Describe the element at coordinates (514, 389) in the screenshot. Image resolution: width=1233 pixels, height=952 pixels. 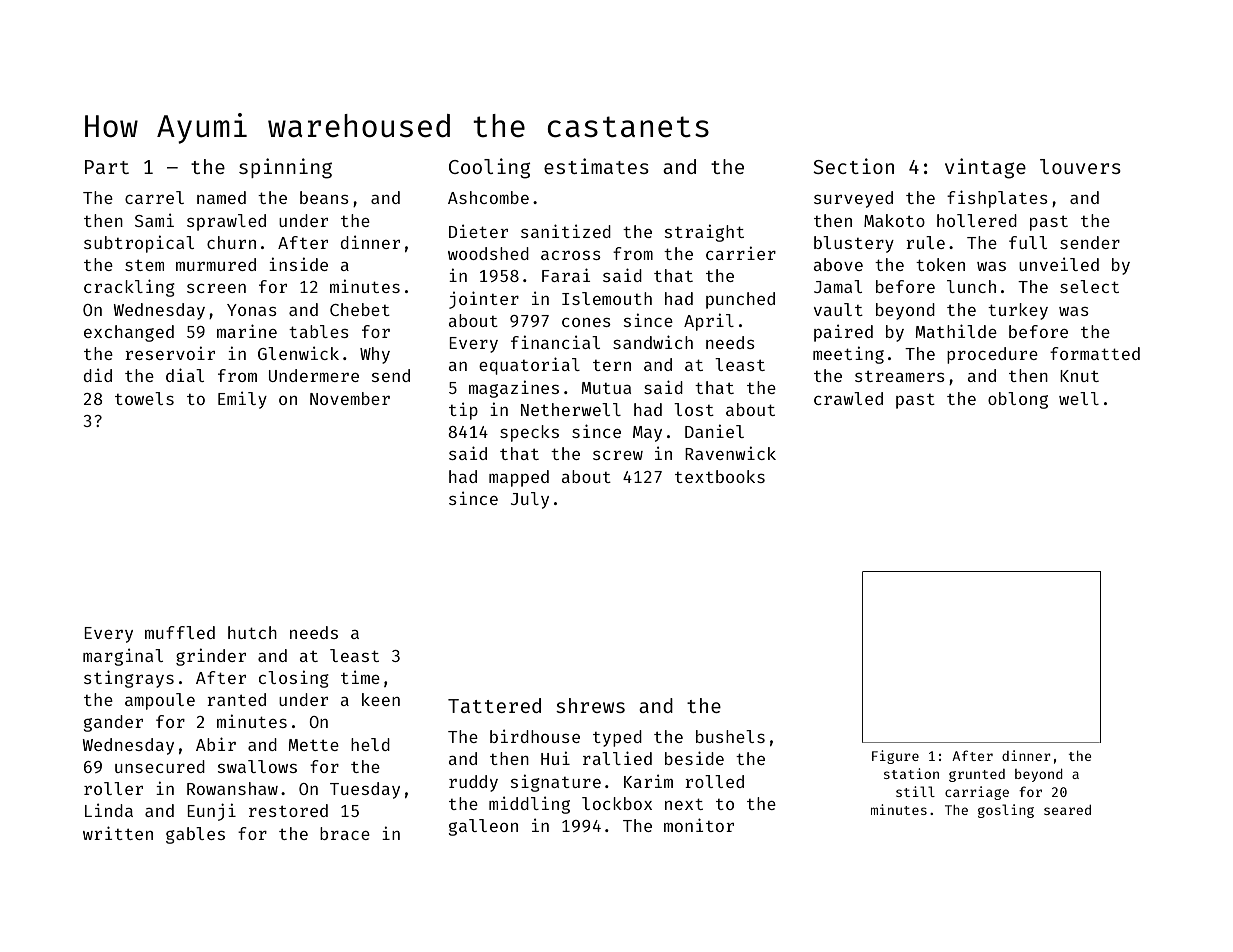
I see `magazines` at that location.
